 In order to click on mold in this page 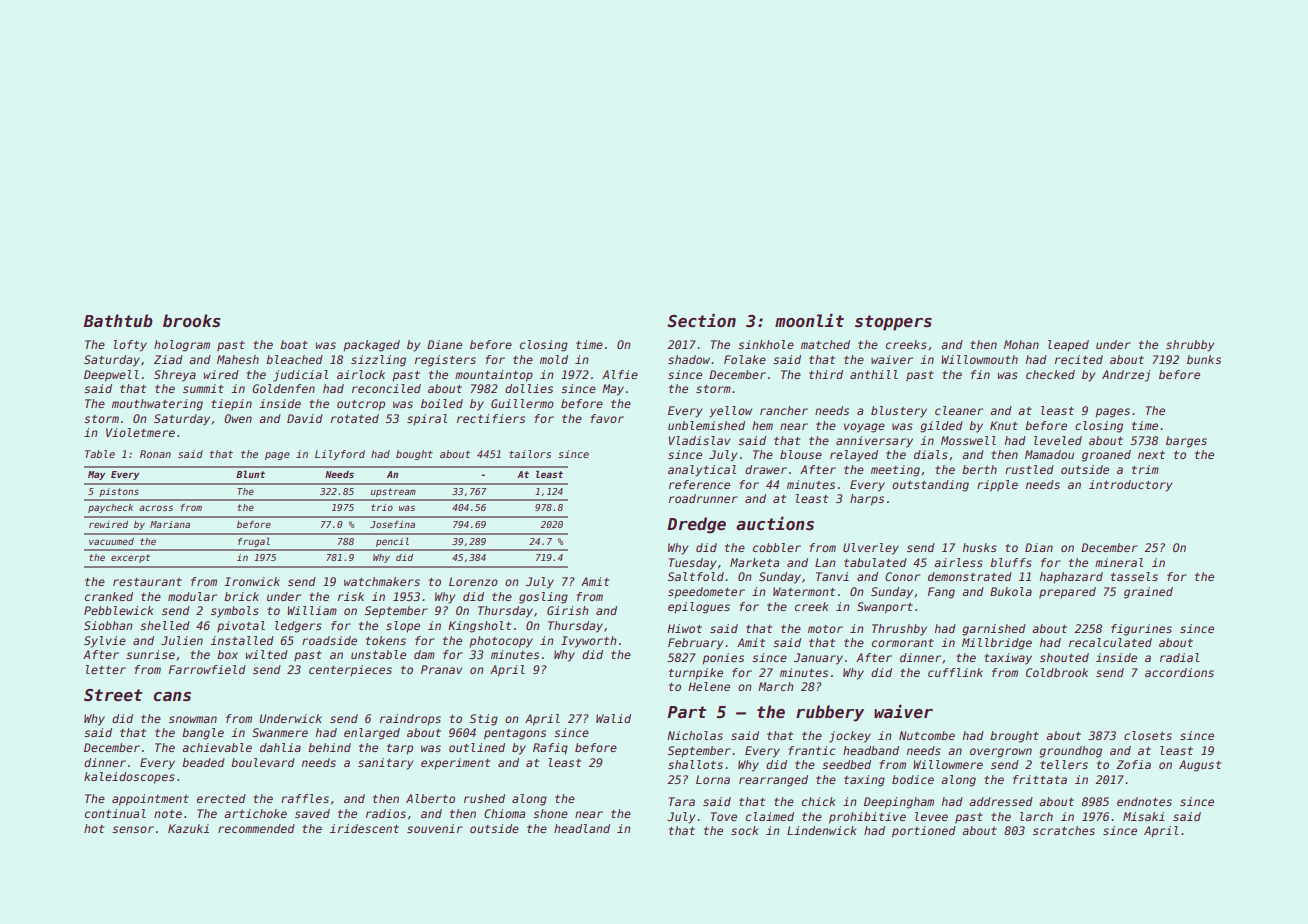, I will do `click(554, 359)`.
